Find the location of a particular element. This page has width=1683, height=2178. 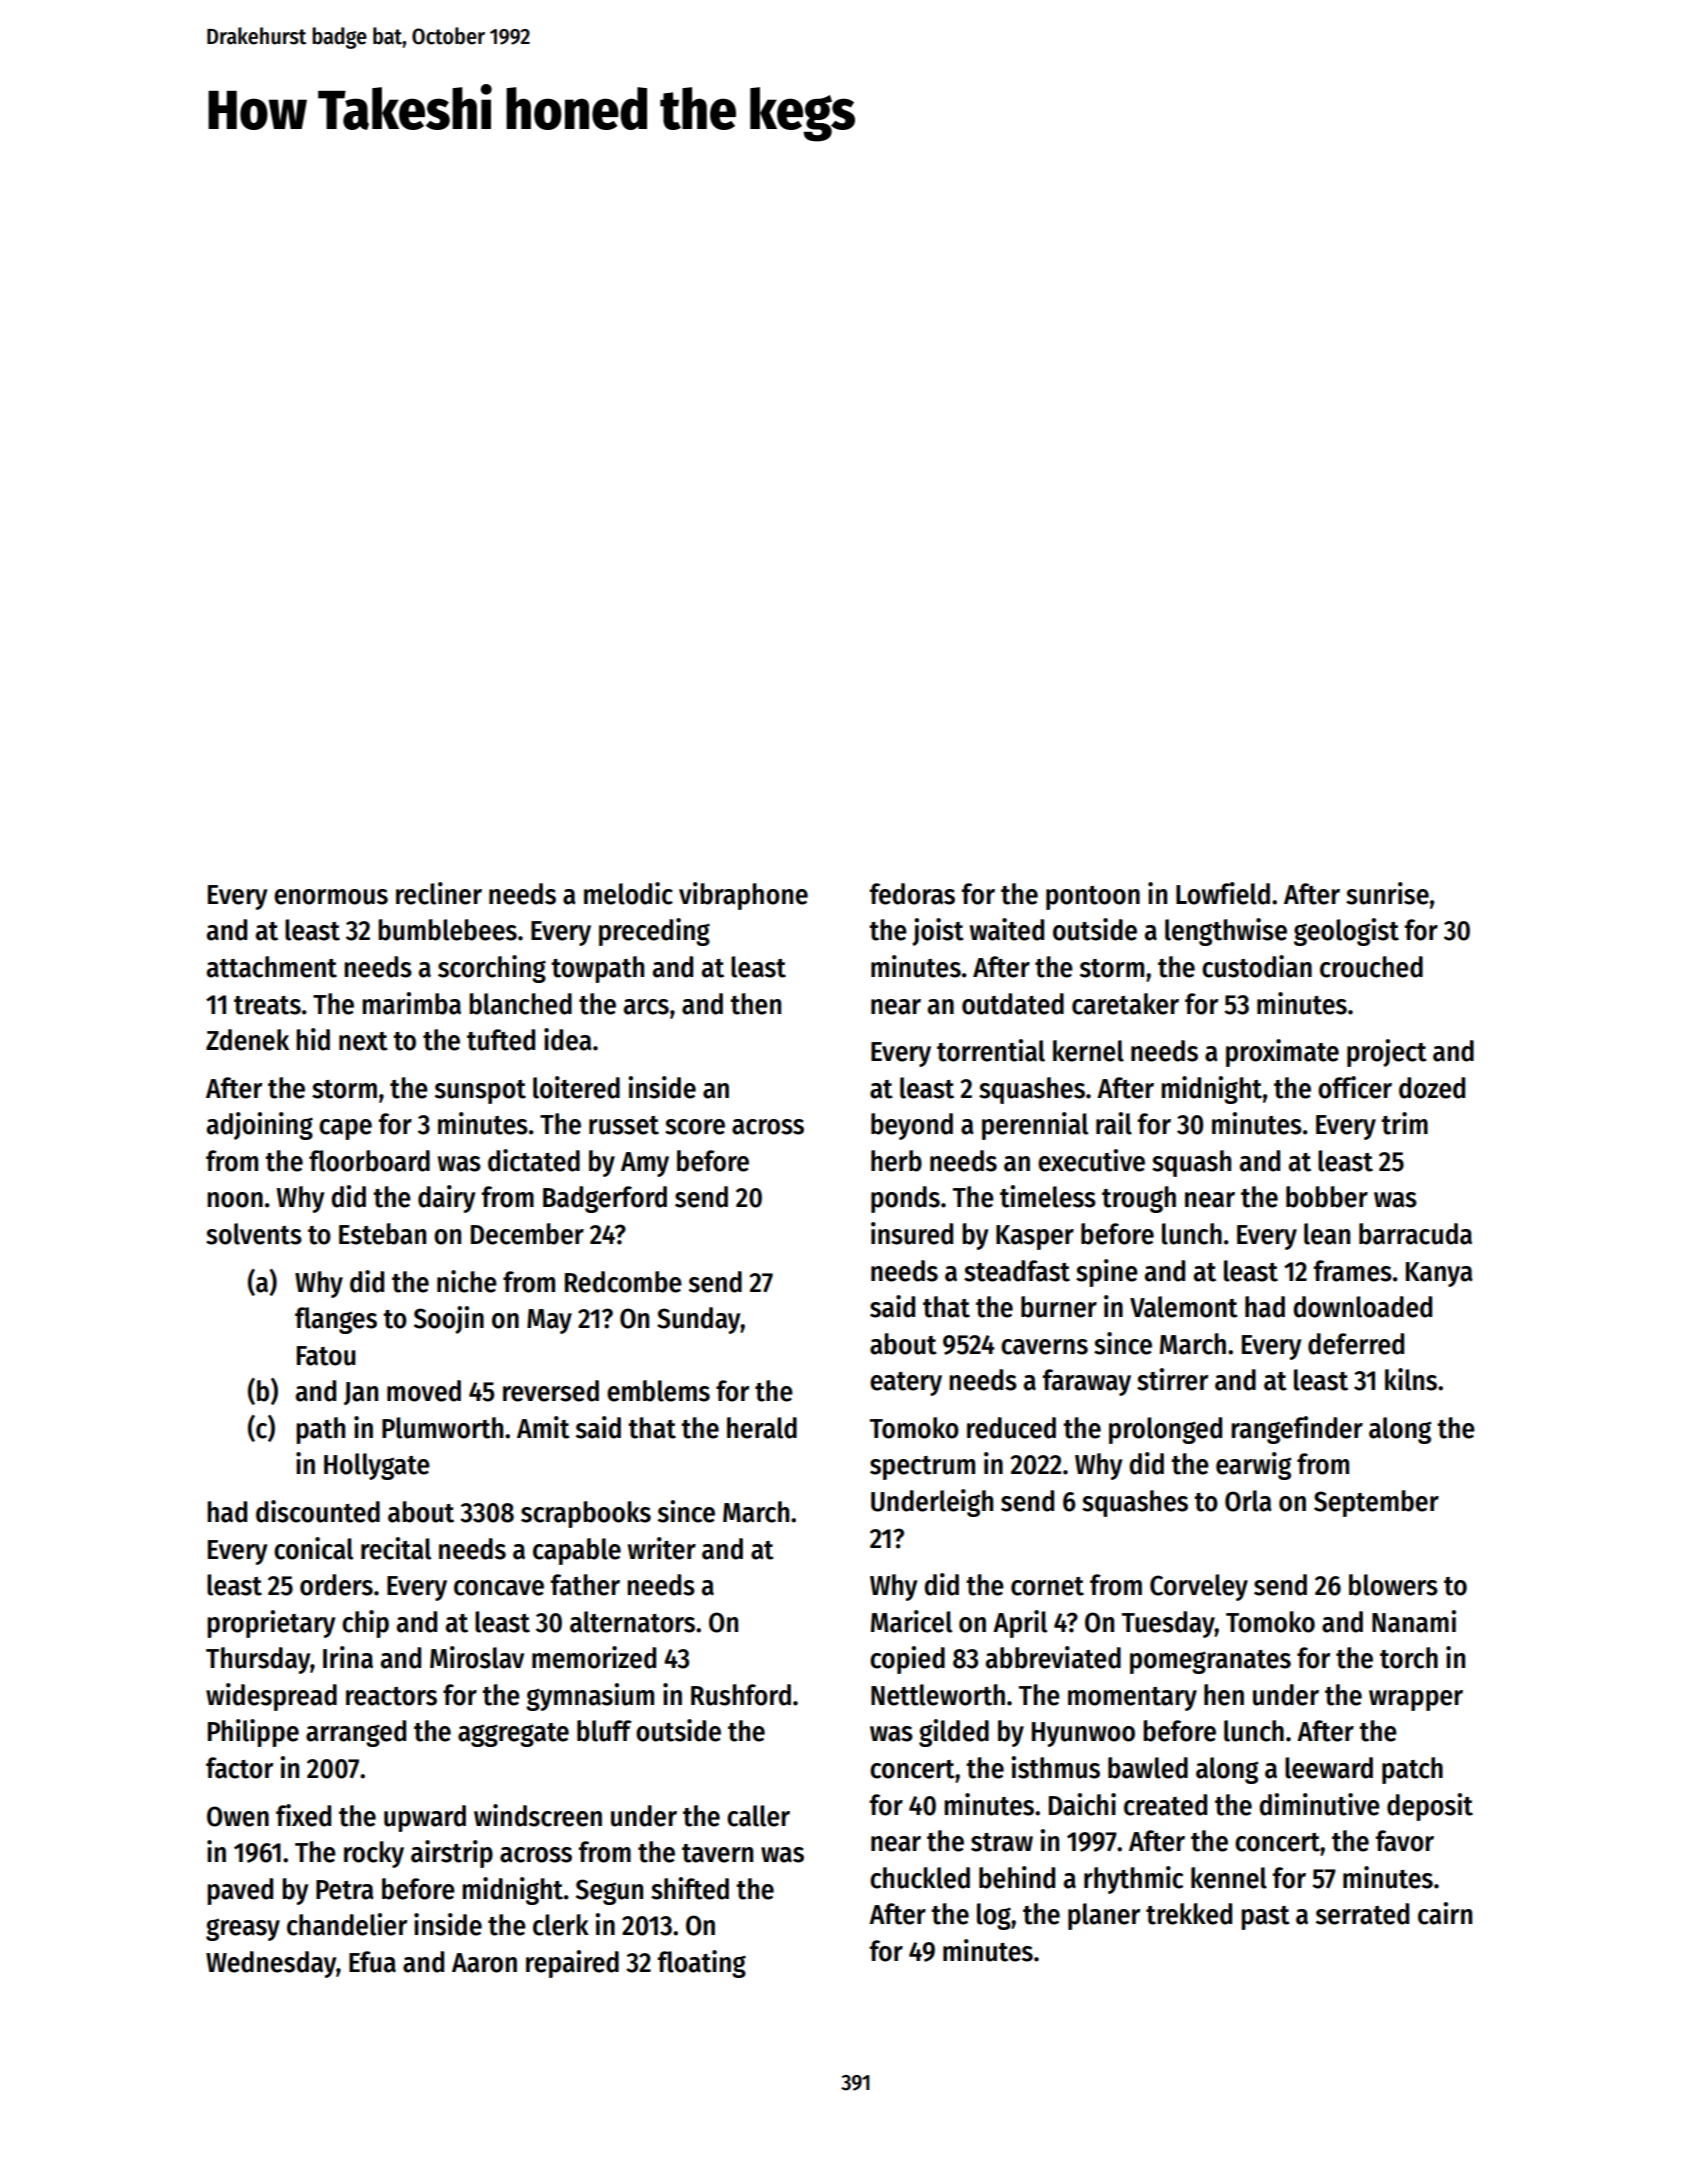

April is located at coordinates (1020, 1624).
